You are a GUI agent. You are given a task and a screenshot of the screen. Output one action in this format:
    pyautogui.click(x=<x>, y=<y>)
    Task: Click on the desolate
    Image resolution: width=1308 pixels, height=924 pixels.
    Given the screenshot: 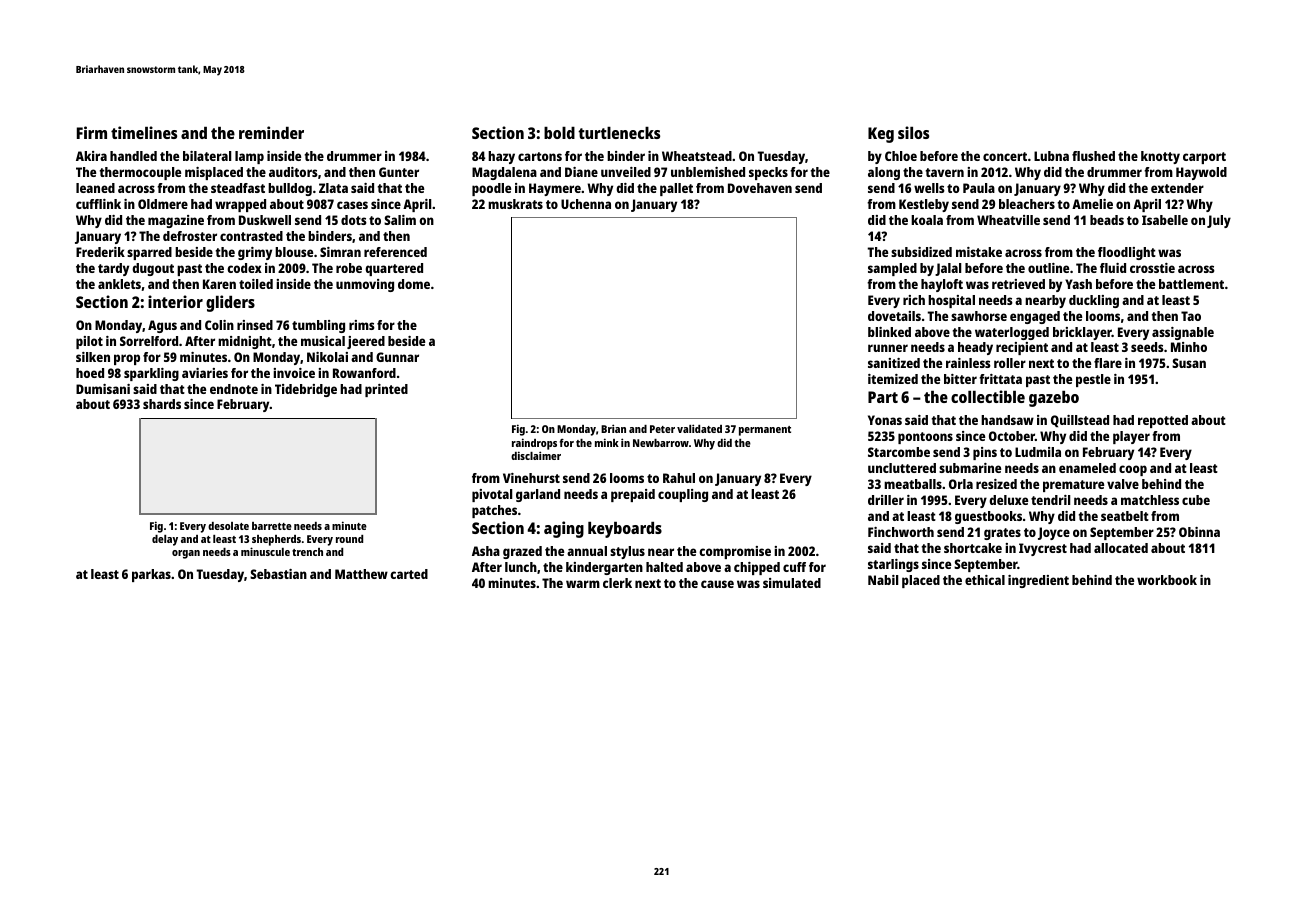 What is the action you would take?
    pyautogui.click(x=228, y=526)
